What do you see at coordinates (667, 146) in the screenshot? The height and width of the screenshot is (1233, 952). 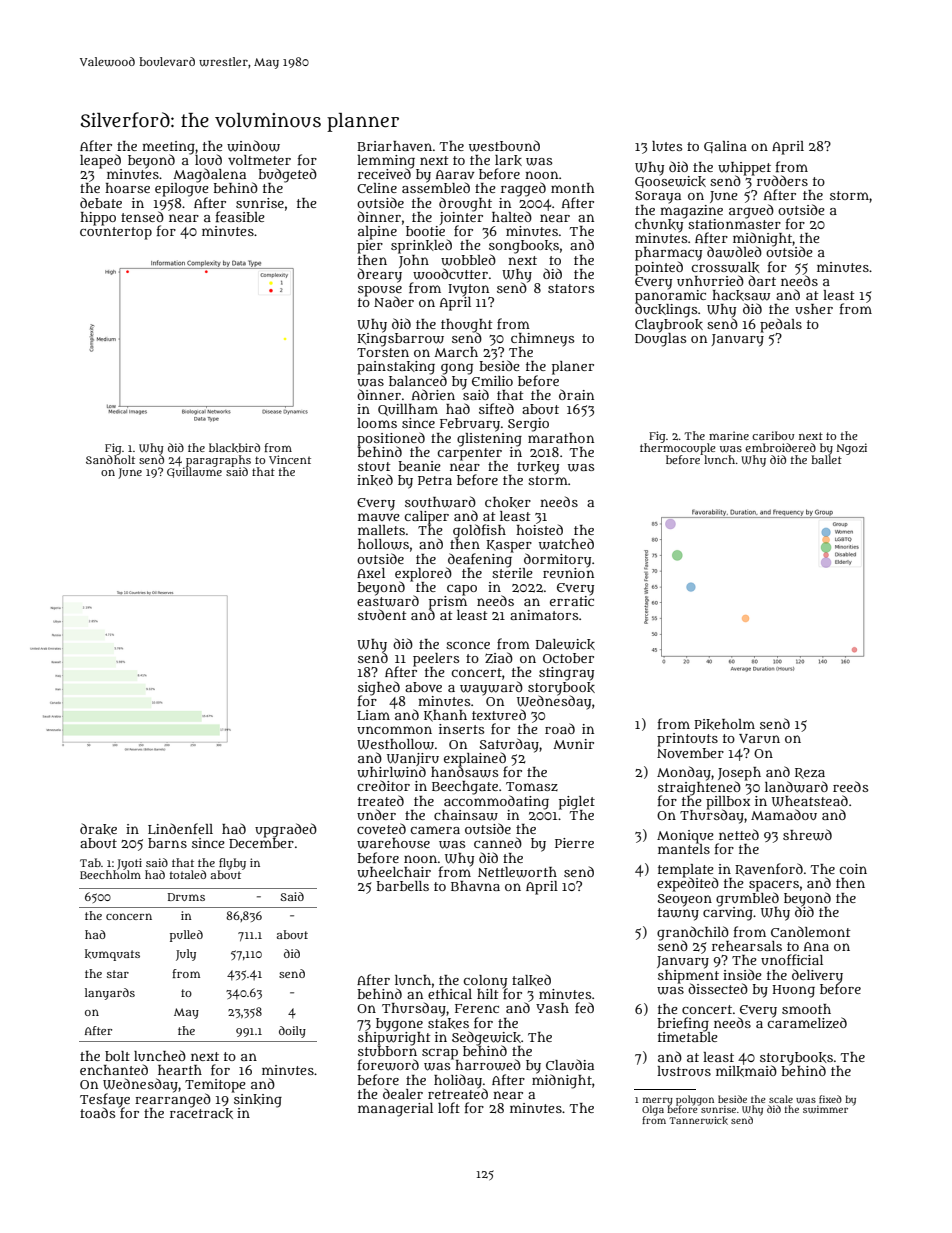 I see `lutes` at bounding box center [667, 146].
